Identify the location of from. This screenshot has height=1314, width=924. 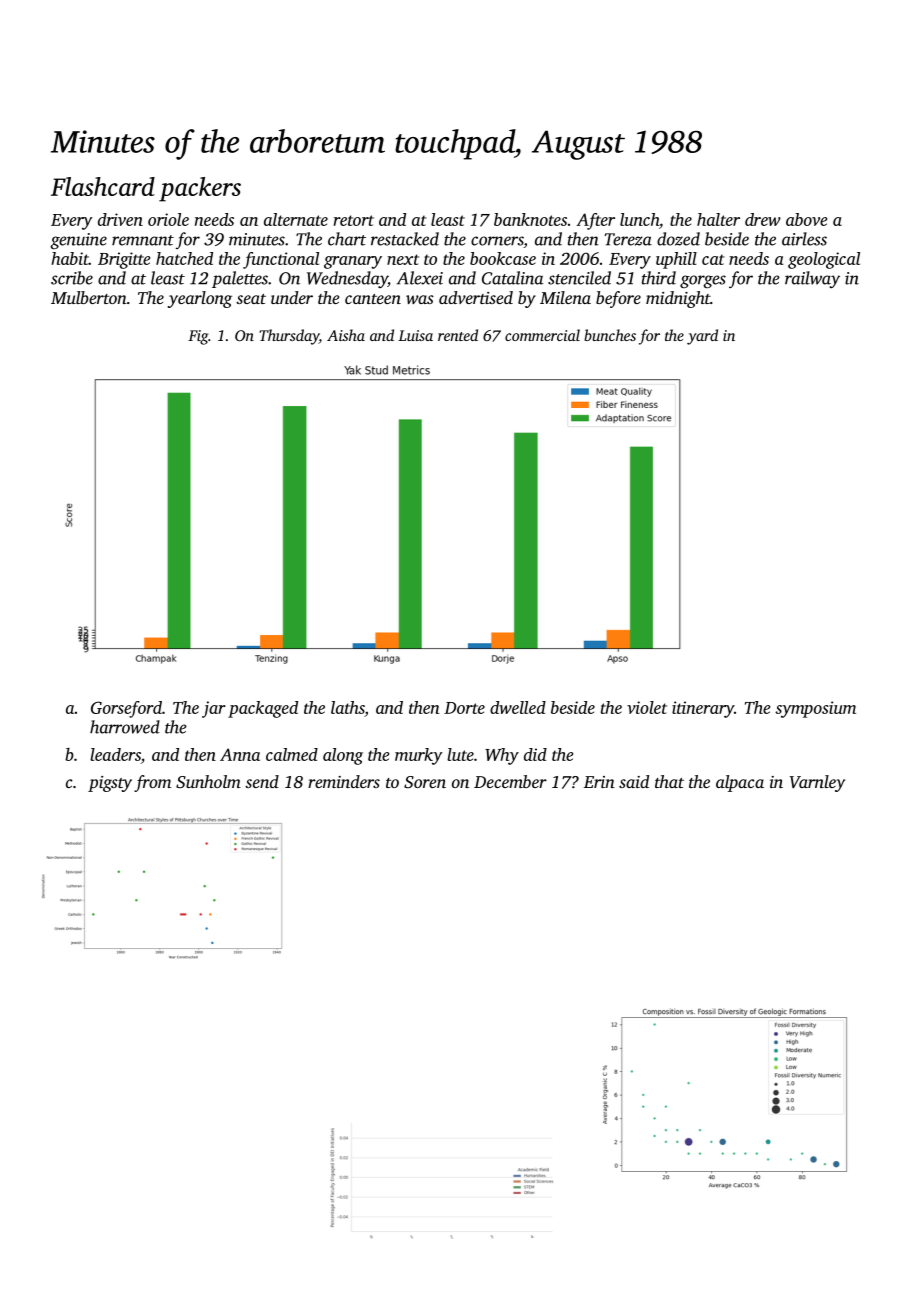
(152, 783).
